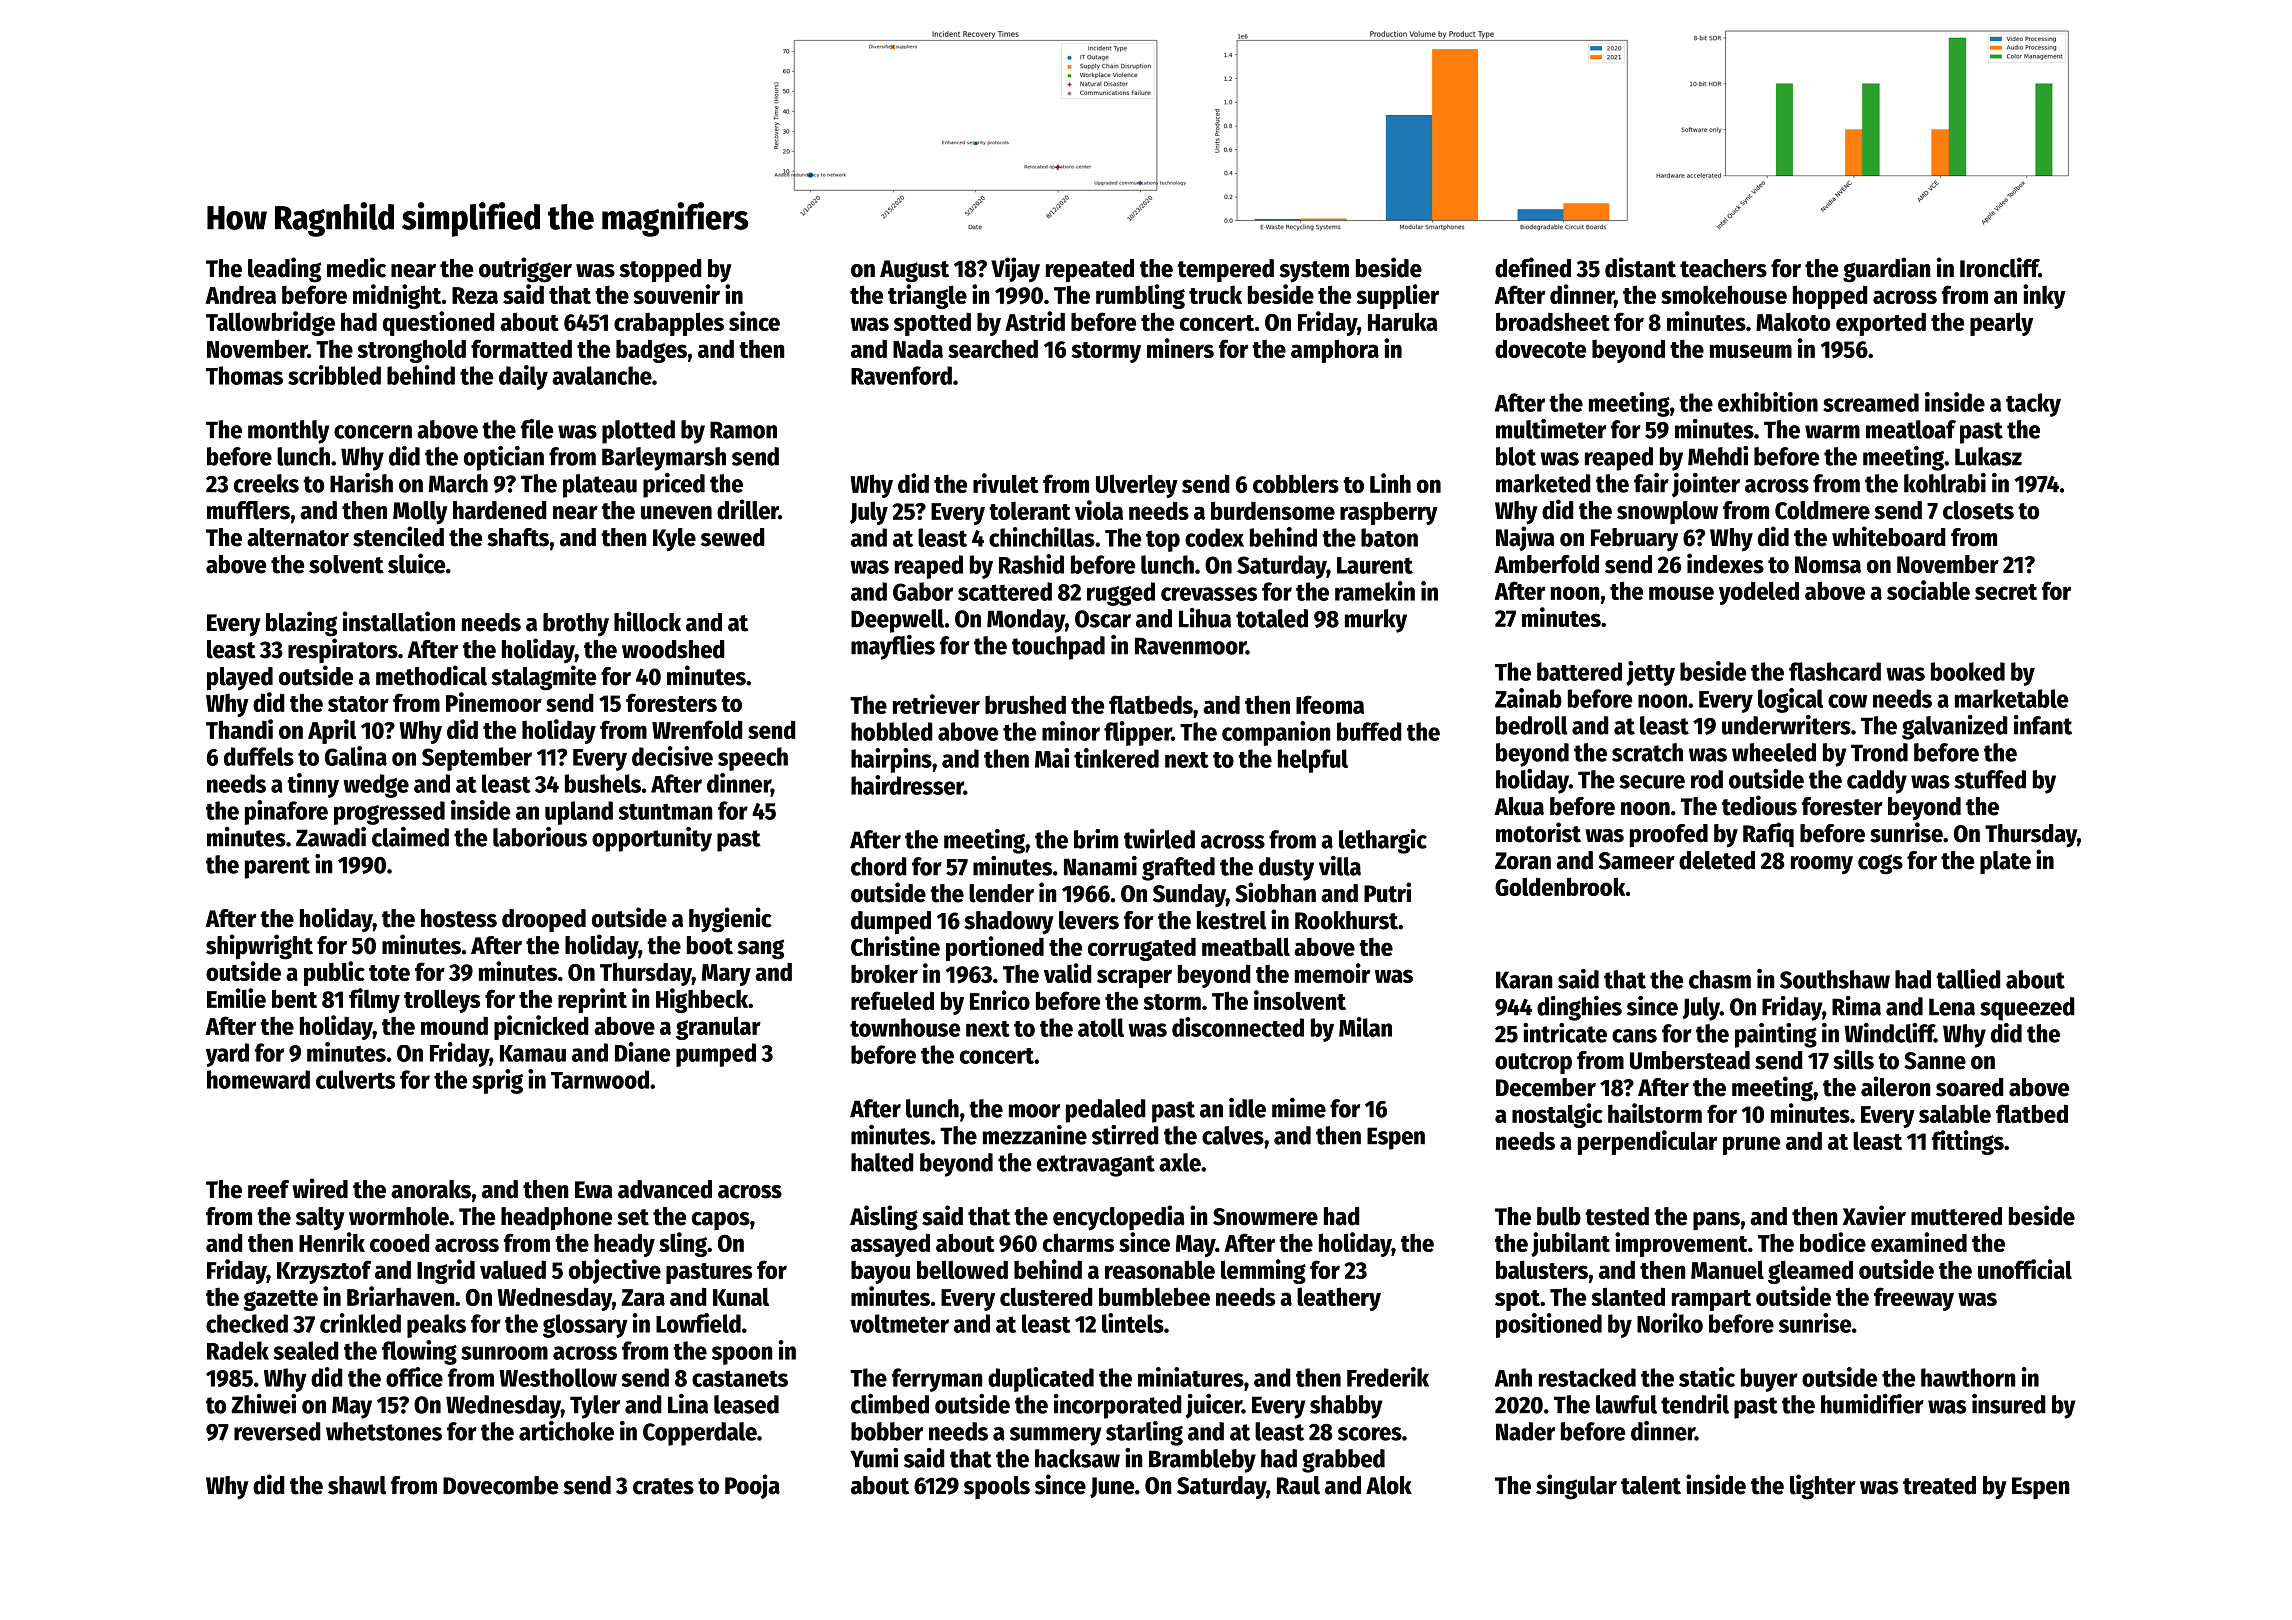  I want to click on Zainab, so click(1528, 698).
